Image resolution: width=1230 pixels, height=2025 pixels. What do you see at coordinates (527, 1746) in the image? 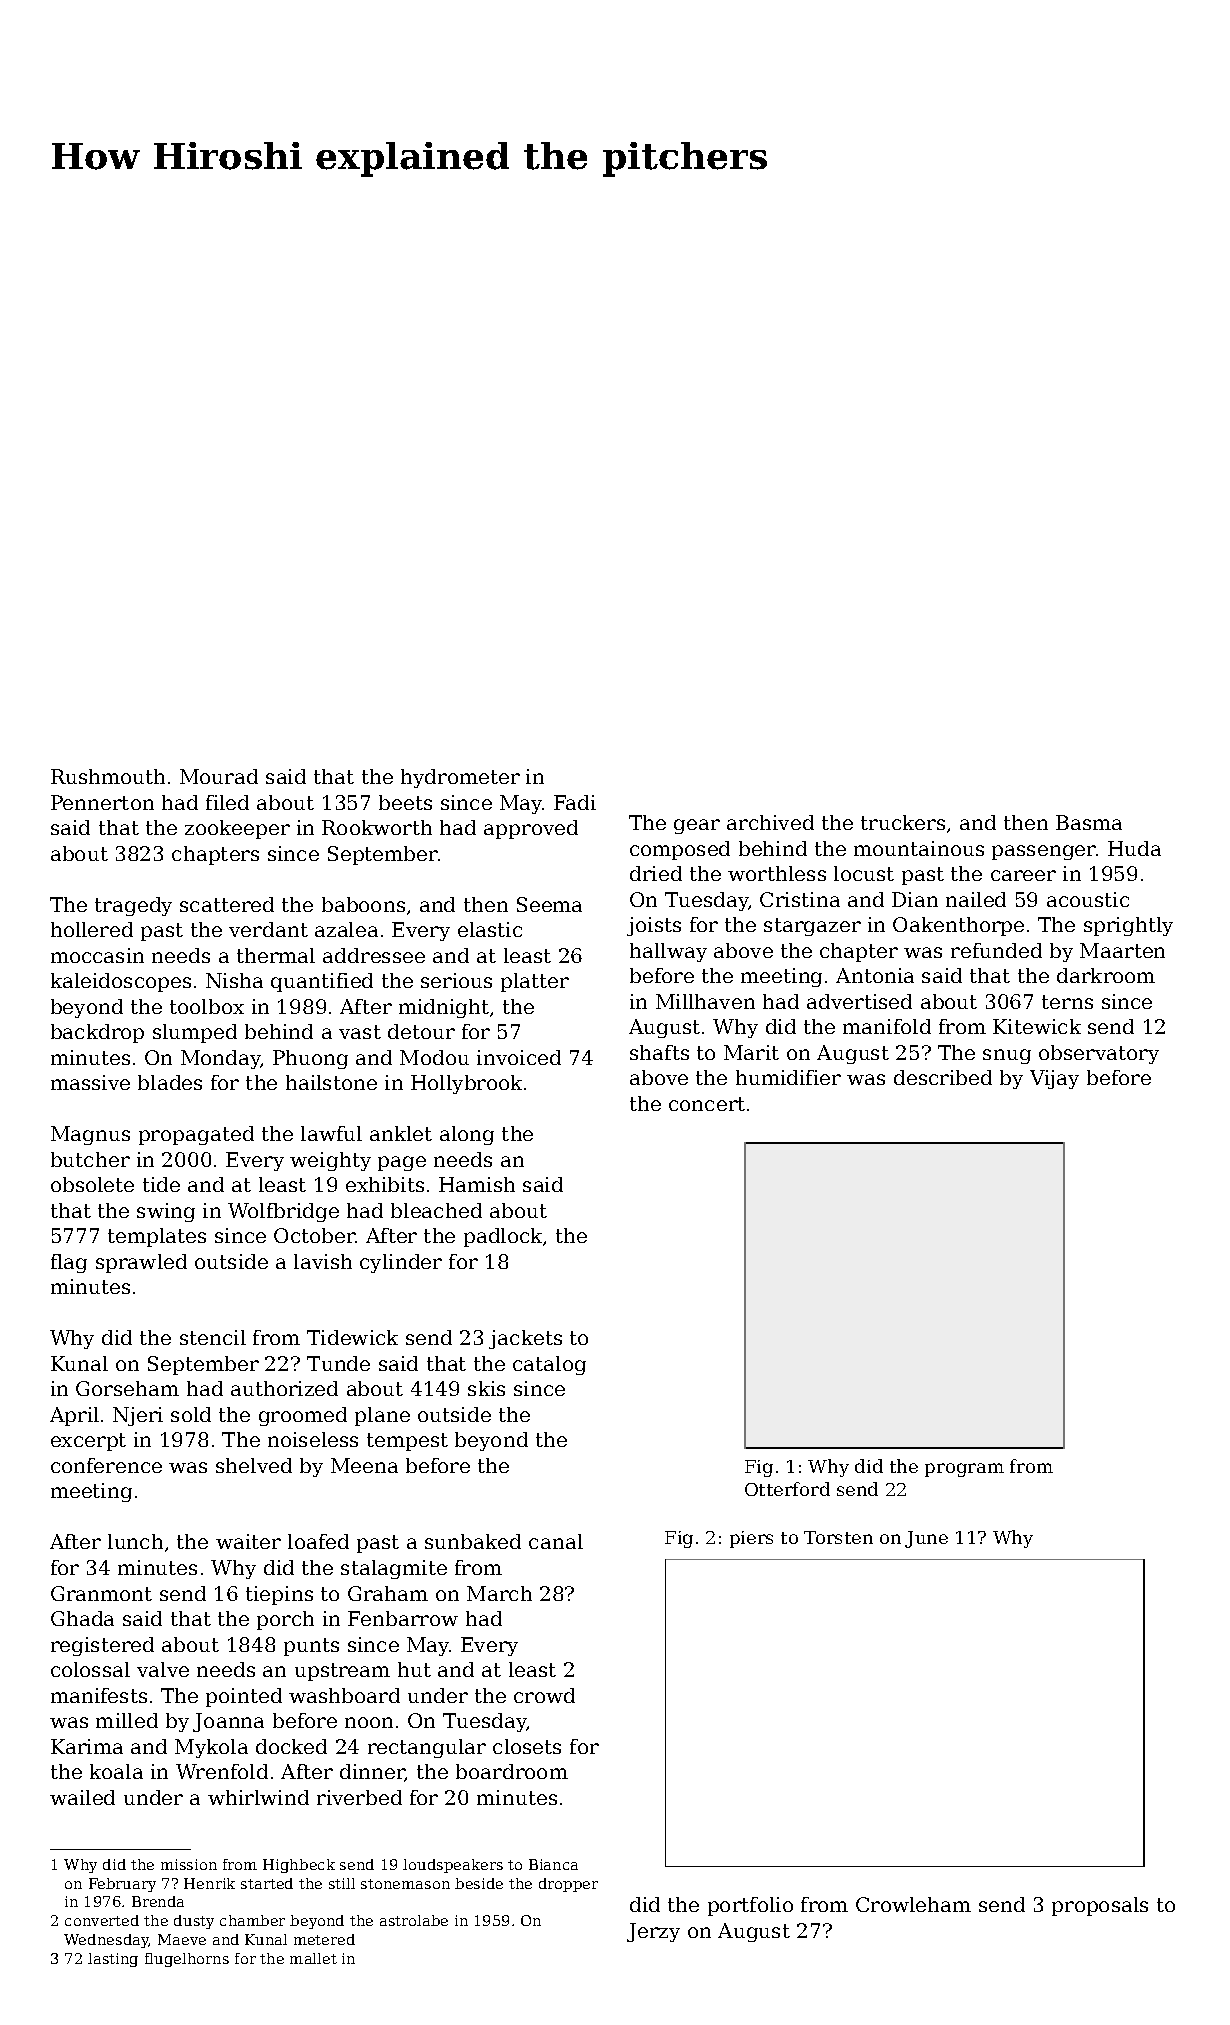
I see `closets` at bounding box center [527, 1746].
